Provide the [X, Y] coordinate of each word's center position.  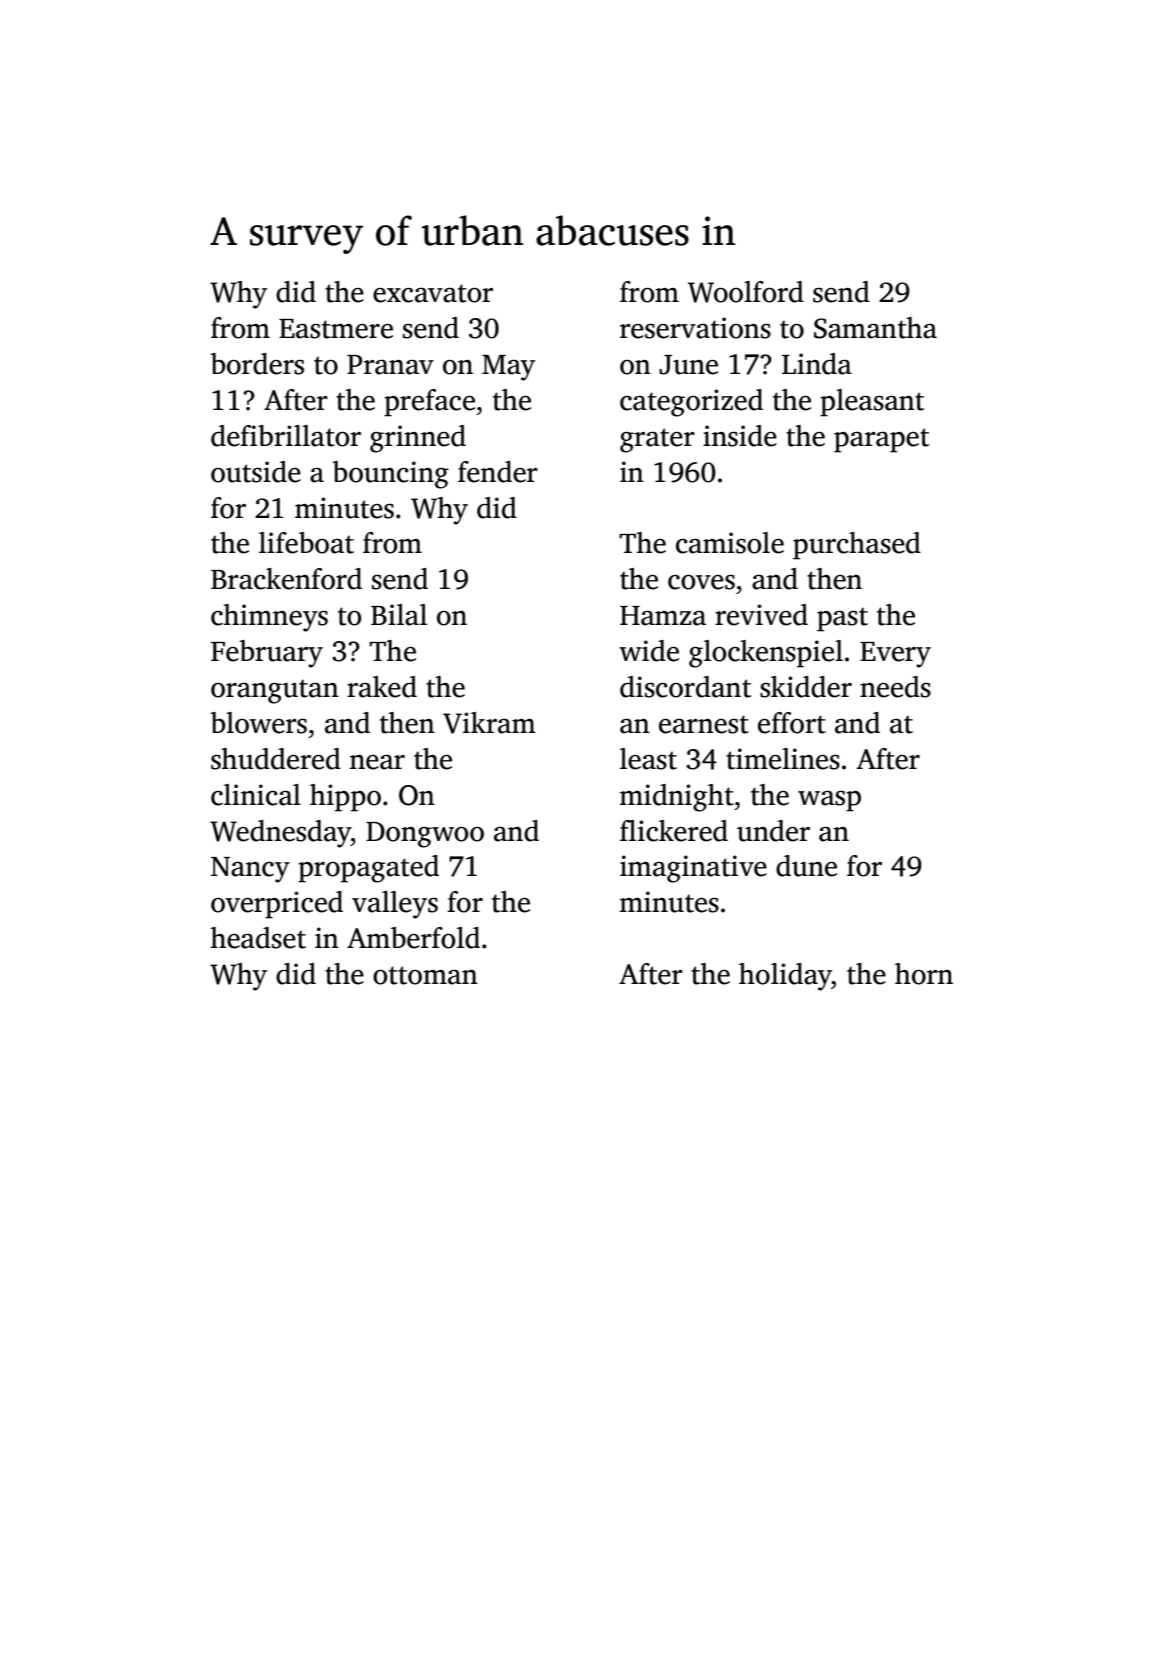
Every [895, 655]
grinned [418, 439]
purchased [857, 546]
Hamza [663, 616]
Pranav [390, 365]
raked [382, 687]
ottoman [425, 975]
